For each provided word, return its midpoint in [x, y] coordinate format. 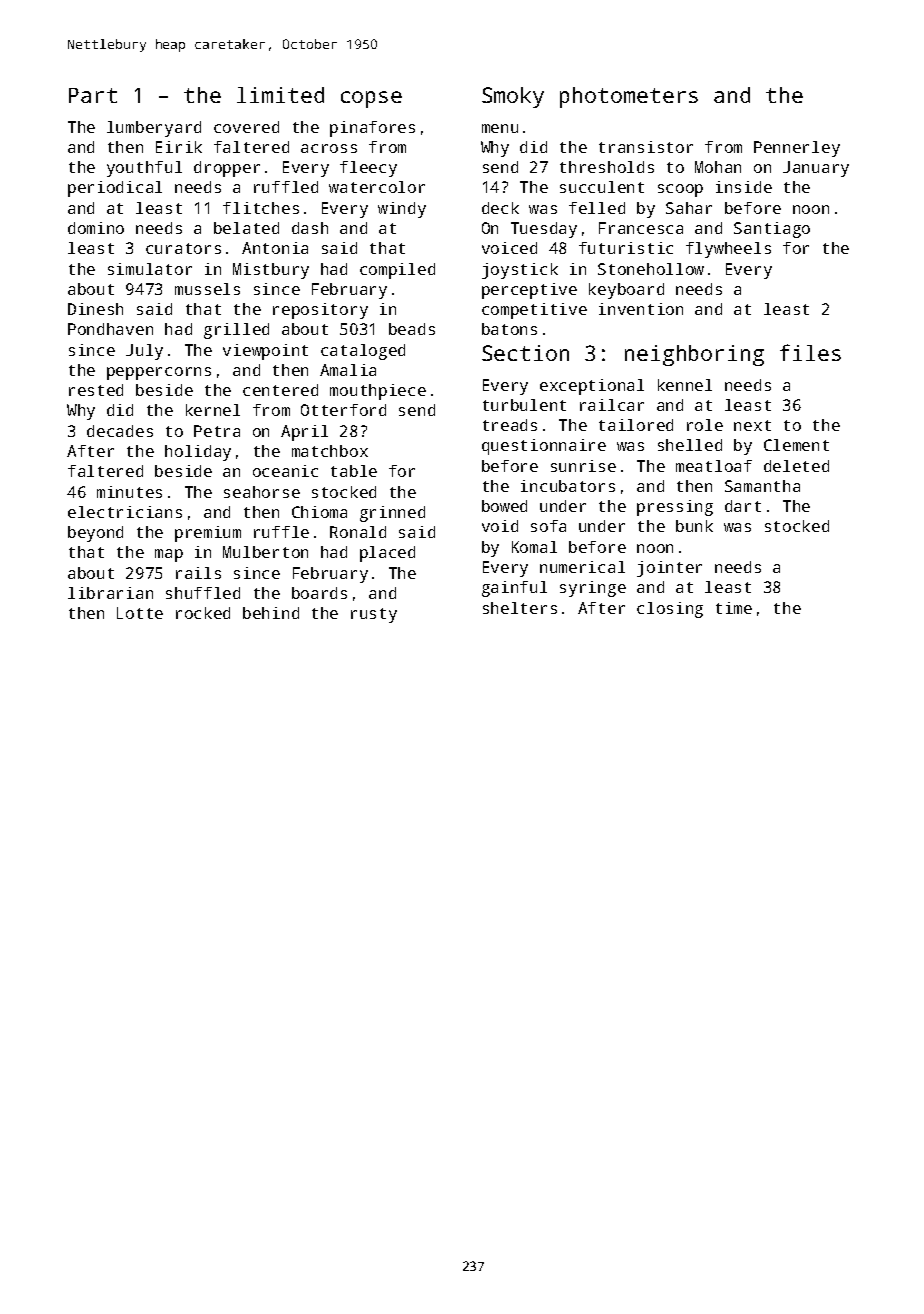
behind [271, 613]
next [752, 425]
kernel [213, 410]
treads [510, 425]
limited [280, 95]
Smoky [513, 97]
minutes [129, 492]
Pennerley [797, 149]
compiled [397, 271]
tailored [636, 425]
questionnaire [544, 447]
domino [96, 228]
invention [641, 309]
